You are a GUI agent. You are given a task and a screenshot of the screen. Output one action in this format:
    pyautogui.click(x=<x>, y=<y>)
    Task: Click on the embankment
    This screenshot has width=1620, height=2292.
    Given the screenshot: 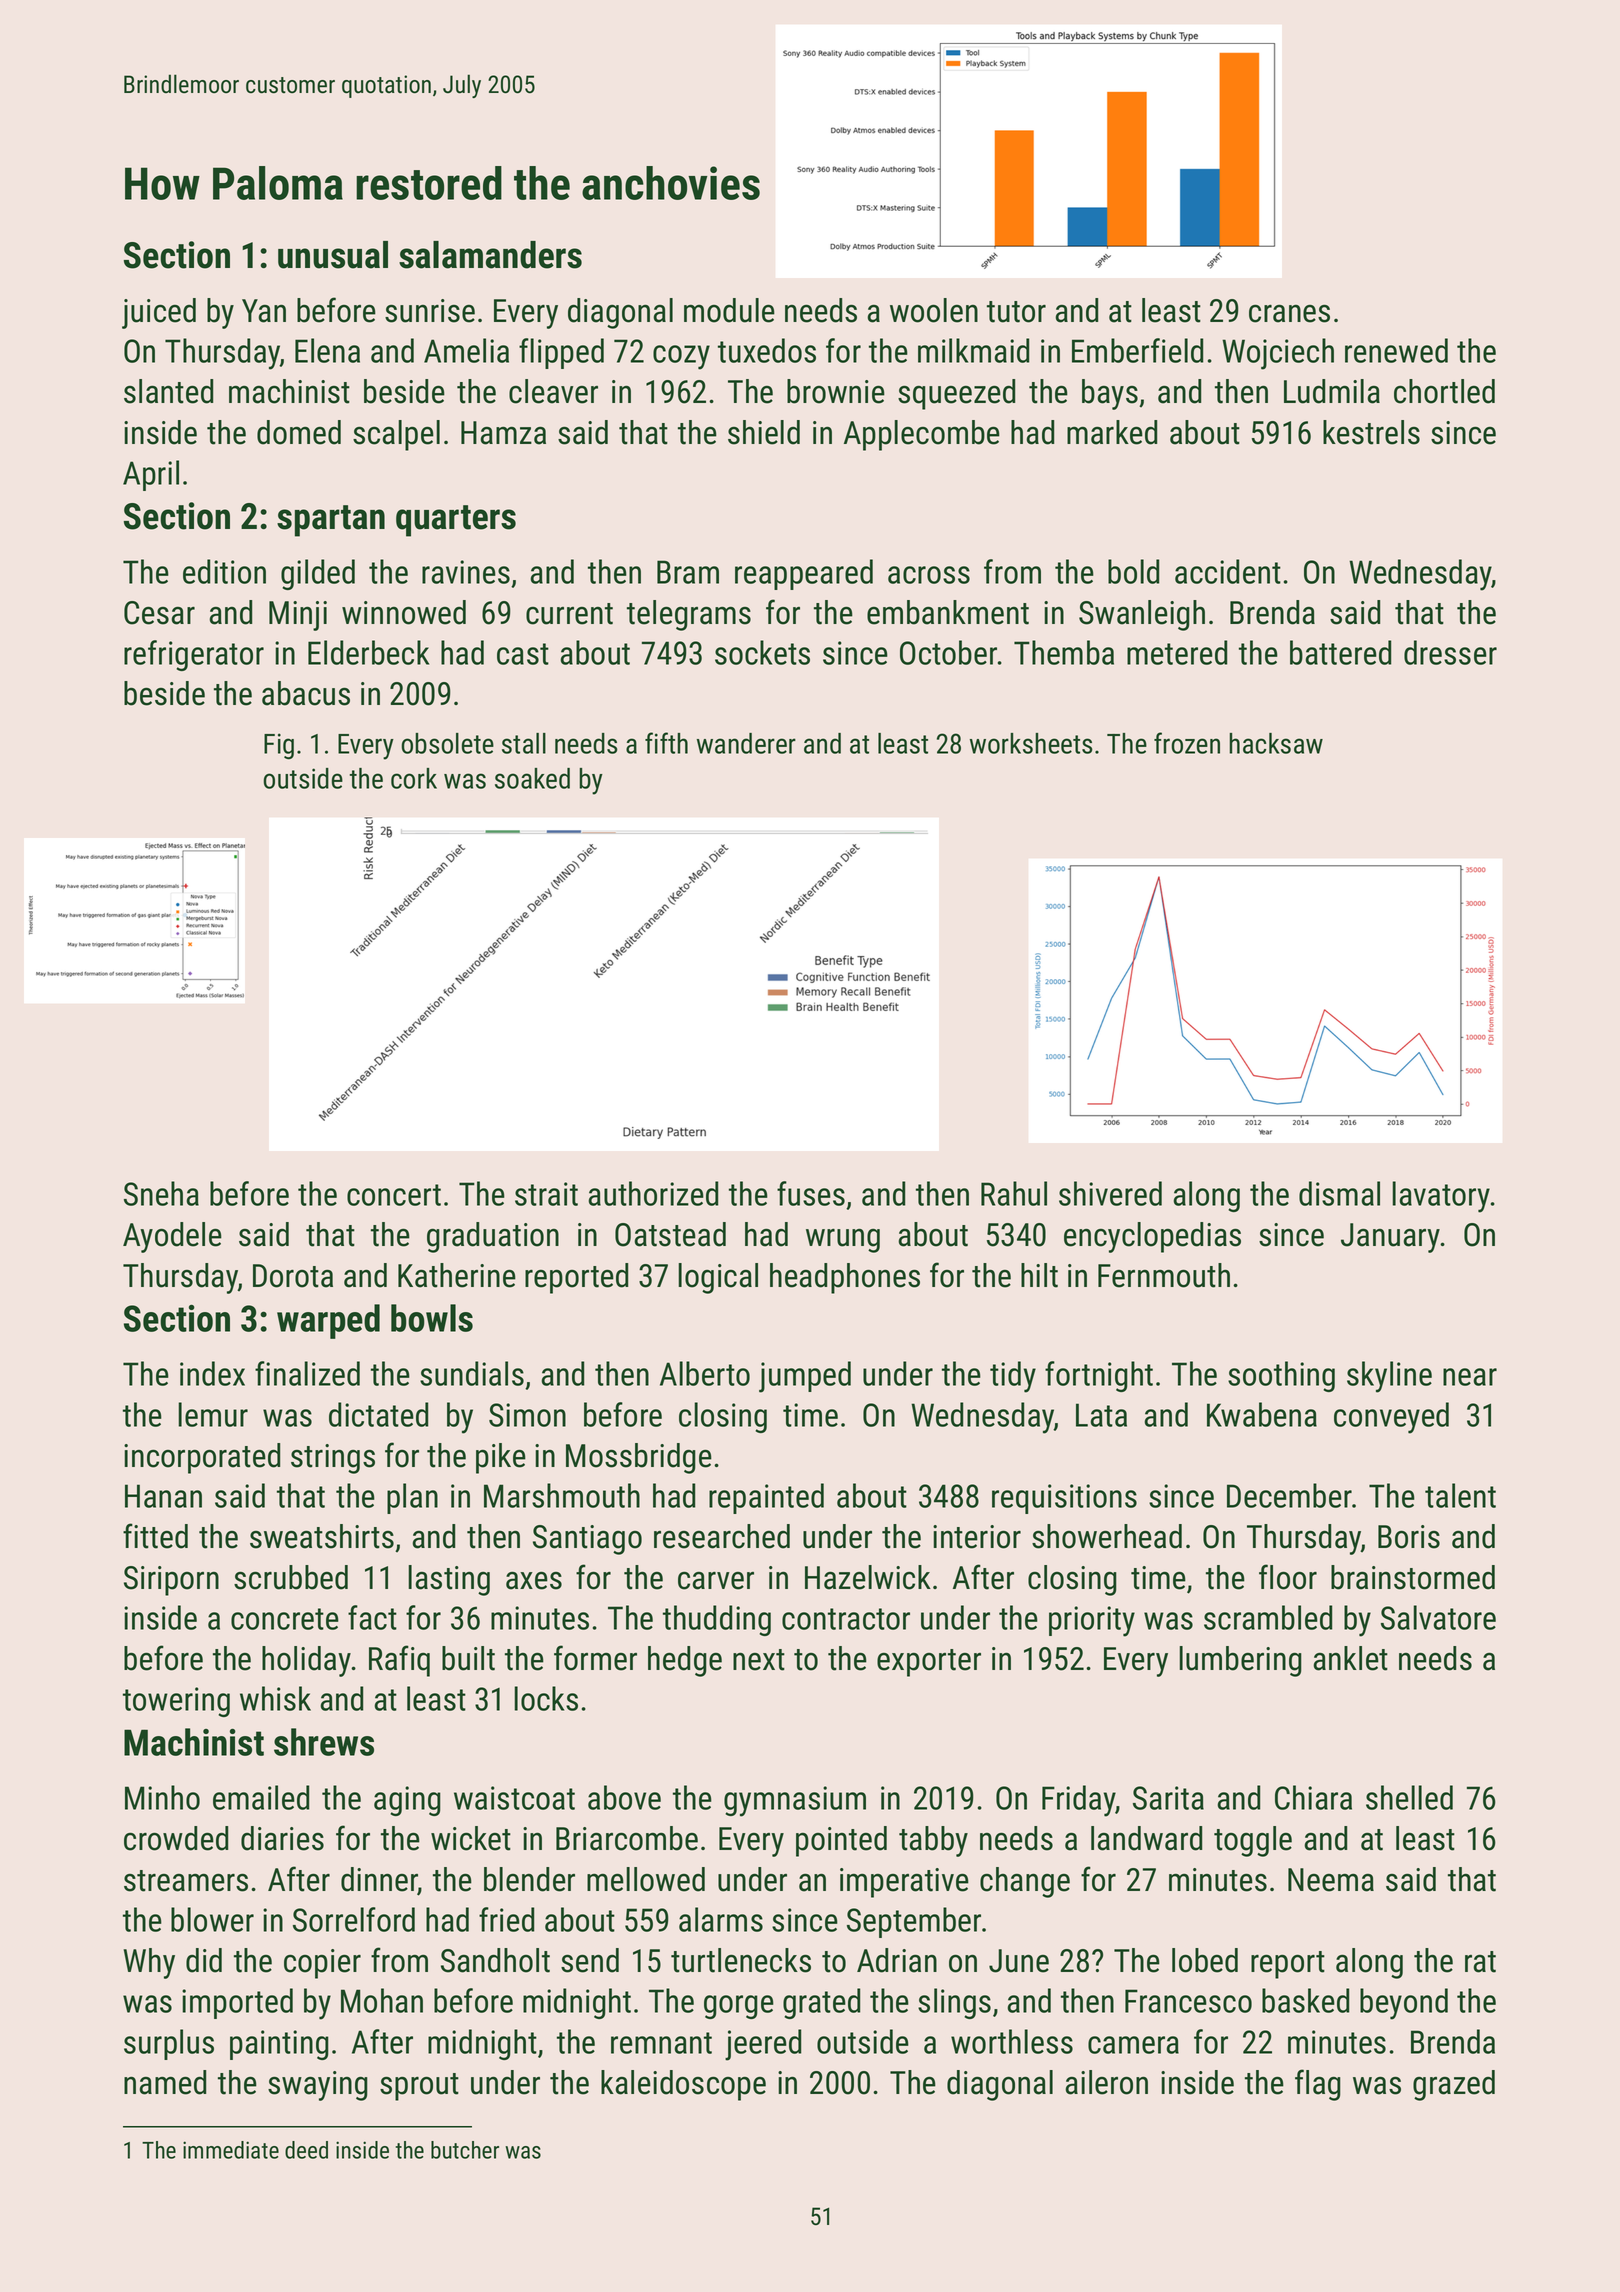 What is the action you would take?
    pyautogui.click(x=948, y=612)
